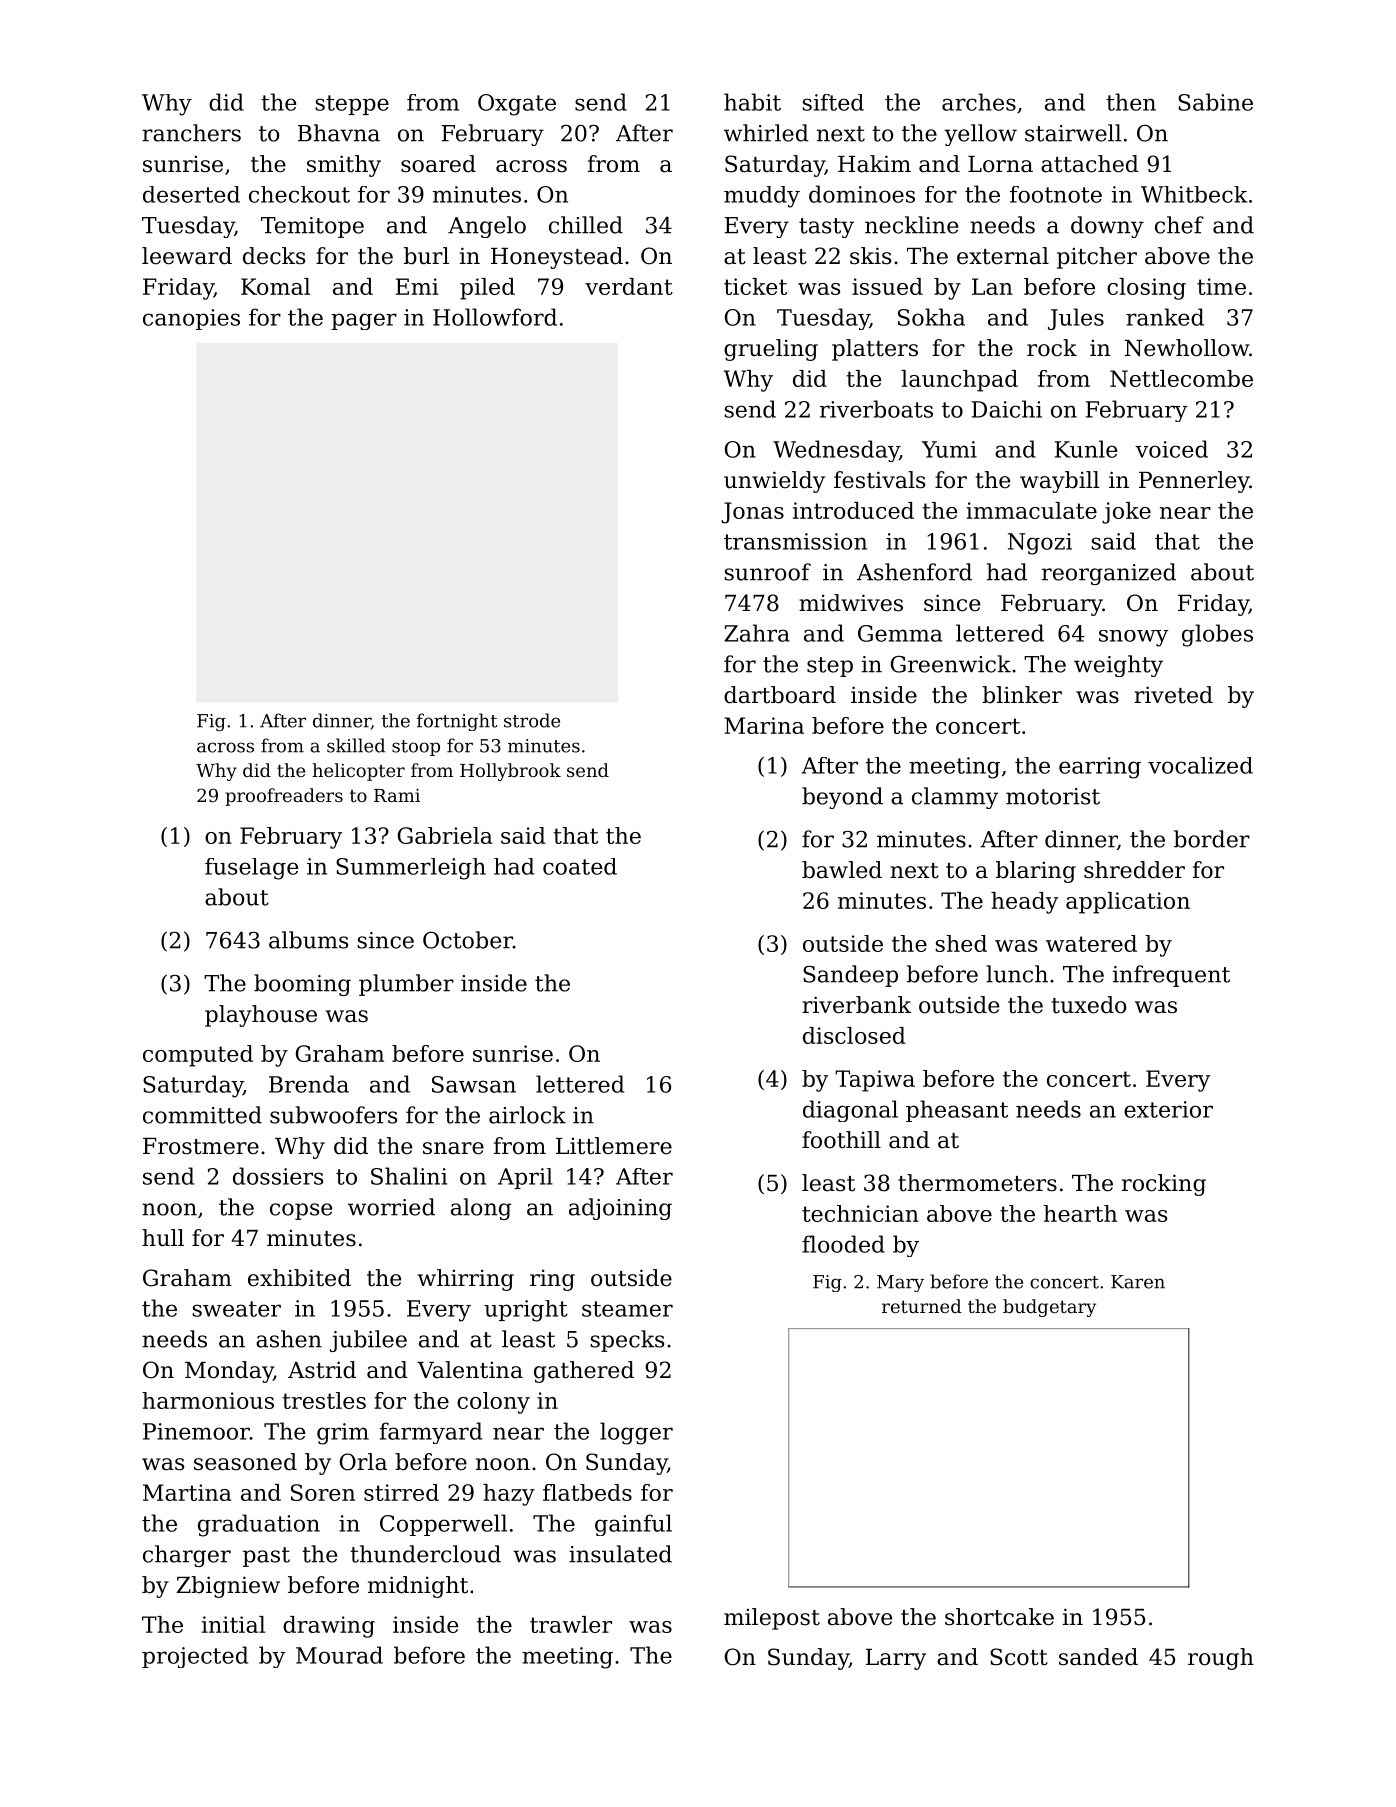 The height and width of the image is (1807, 1396). What do you see at coordinates (627, 1341) in the image?
I see `specks` at bounding box center [627, 1341].
